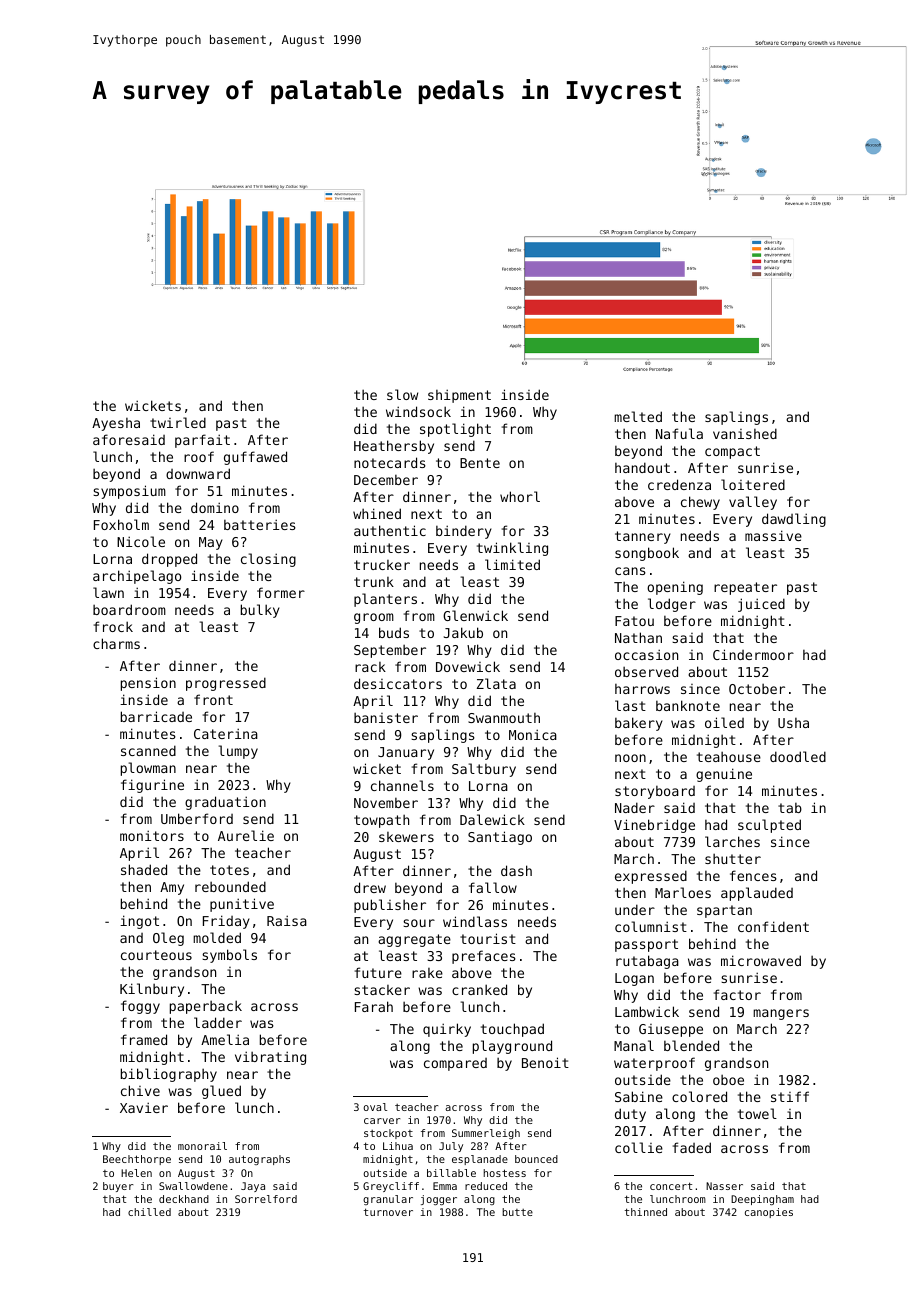 This screenshot has height=1308, width=924. I want to click on teahouse, so click(729, 756).
